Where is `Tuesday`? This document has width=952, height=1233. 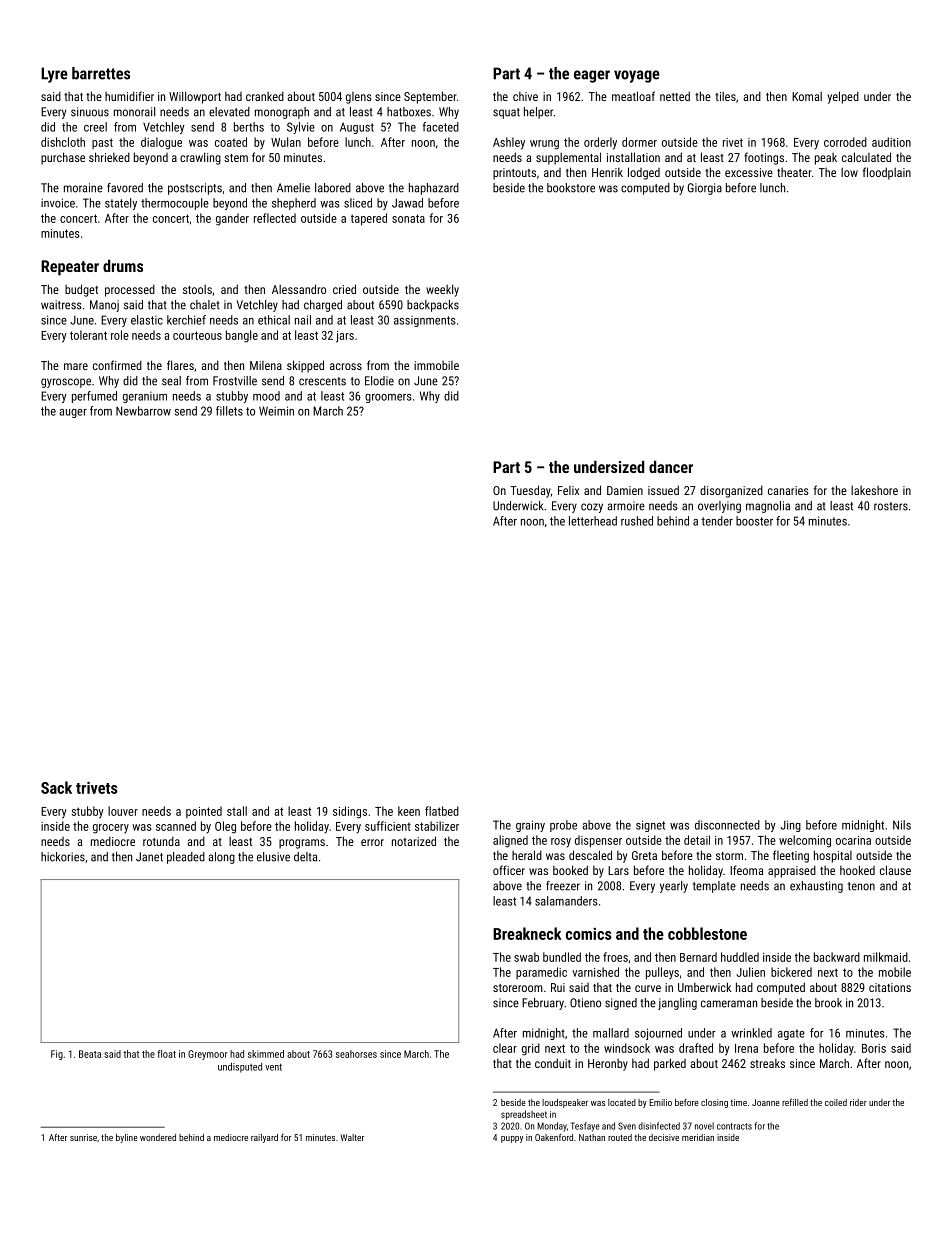 Tuesday is located at coordinates (530, 491).
